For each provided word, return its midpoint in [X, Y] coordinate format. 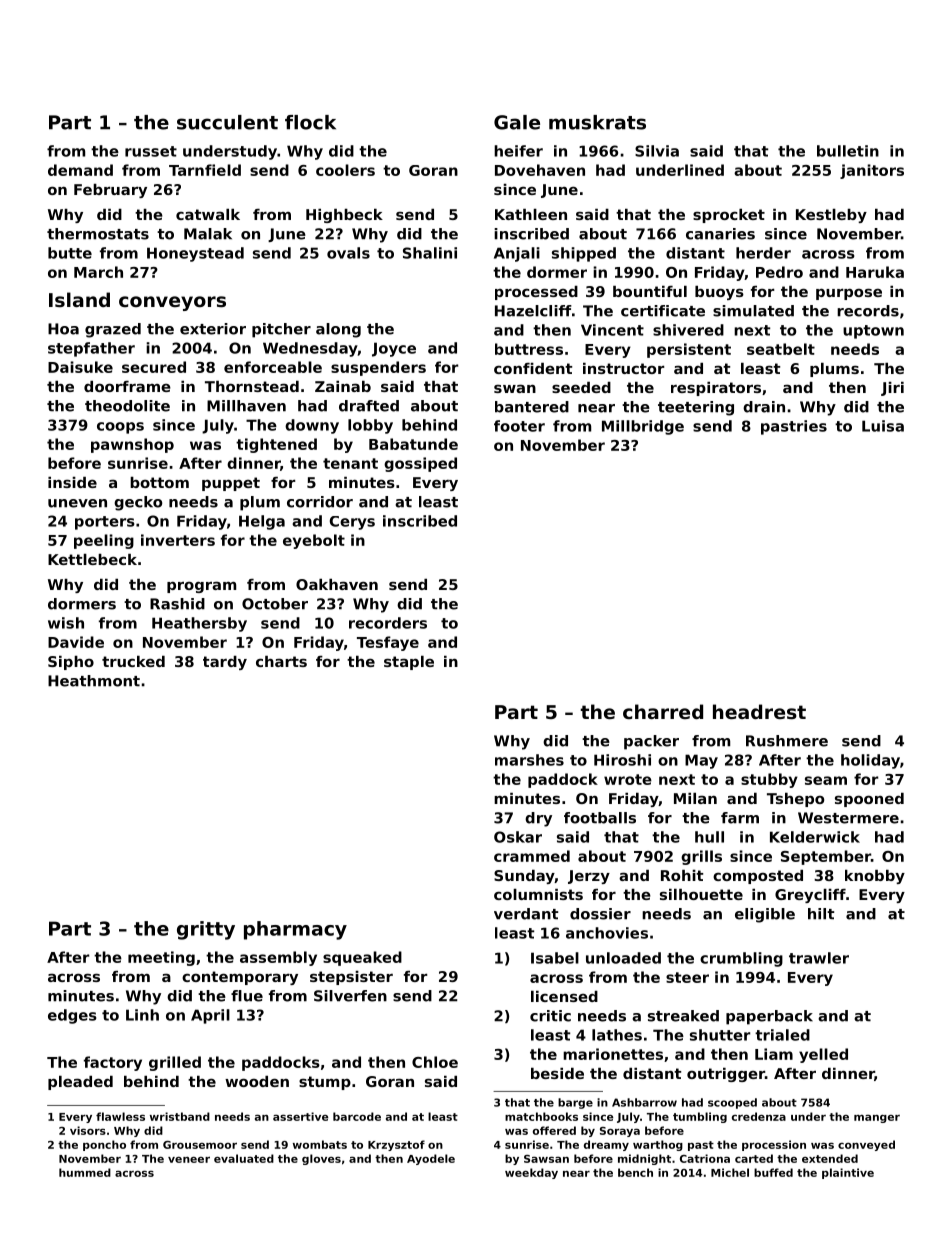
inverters [178, 540]
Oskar [518, 837]
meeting [161, 958]
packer [651, 742]
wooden [257, 1081]
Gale [517, 122]
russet [151, 151]
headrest [759, 712]
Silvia [657, 151]
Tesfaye [388, 643]
